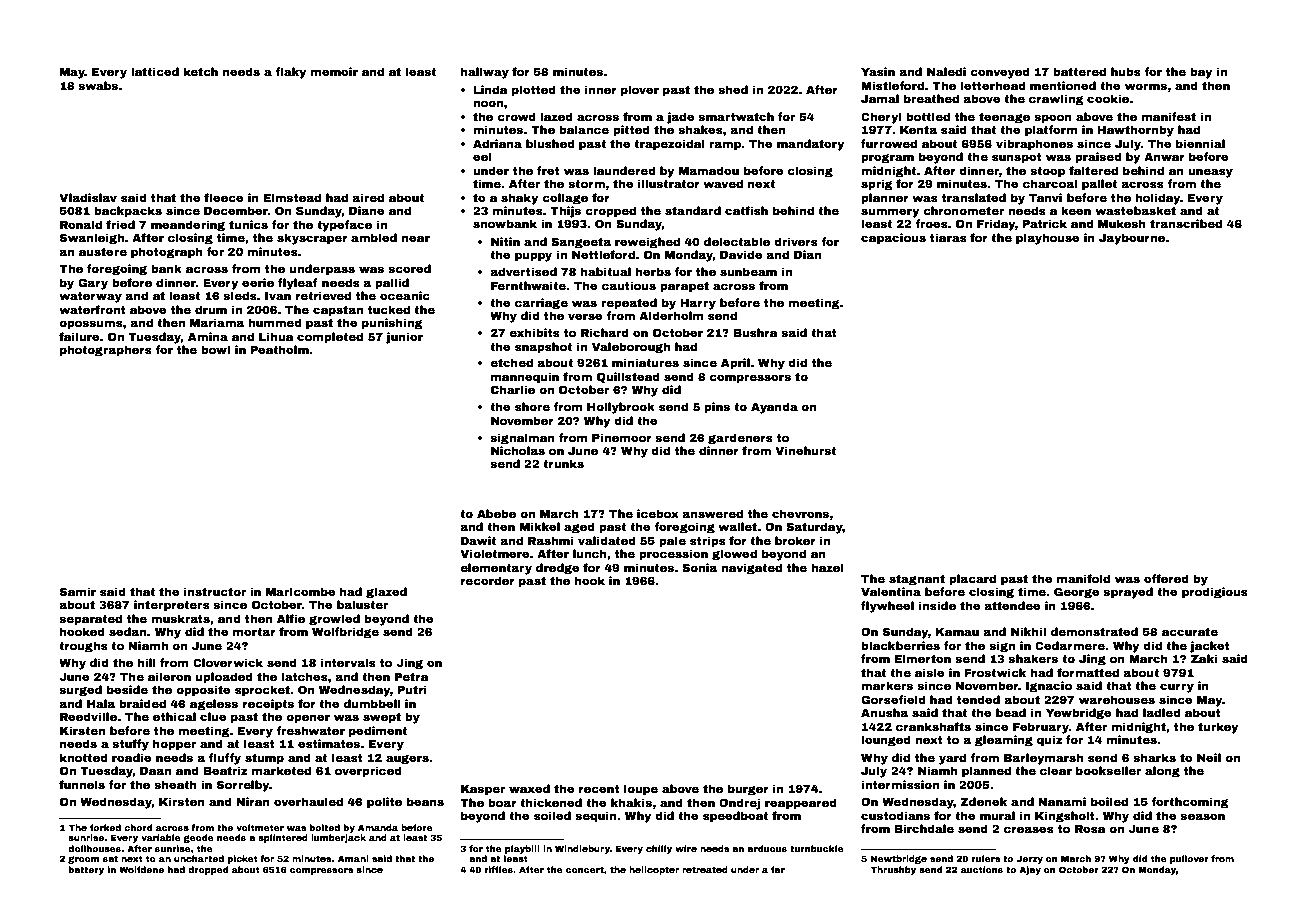  Describe the element at coordinates (98, 85) in the page. I see `swabs` at that location.
